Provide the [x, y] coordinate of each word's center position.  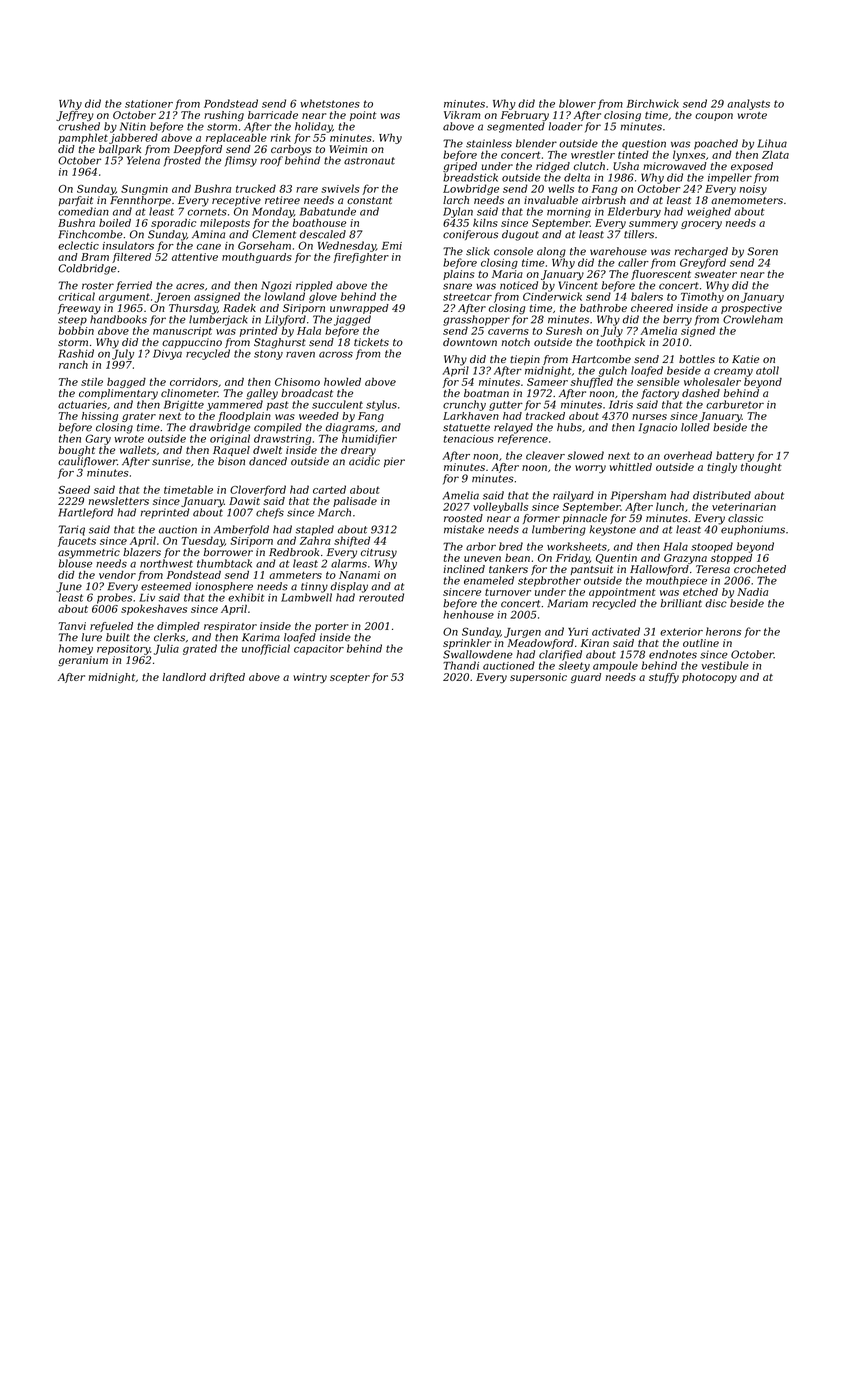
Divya [167, 354]
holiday [313, 127]
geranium [83, 661]
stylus [381, 405]
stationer [149, 104]
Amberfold [241, 530]
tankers [508, 569]
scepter [350, 678]
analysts [748, 104]
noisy [753, 190]
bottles [697, 359]
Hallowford [659, 570]
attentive [195, 257]
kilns [485, 223]
